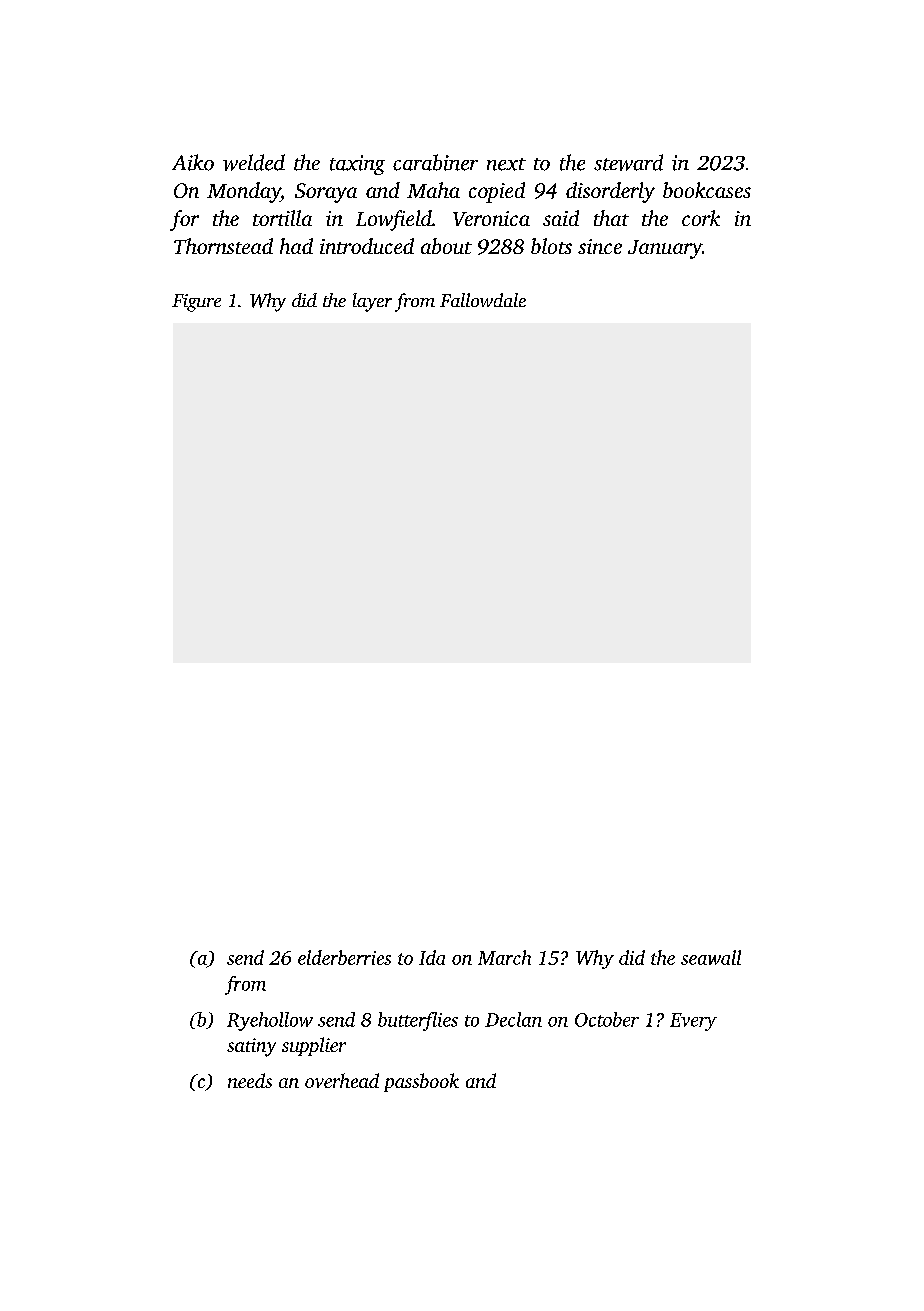 This document has width=924, height=1311. I want to click on steward, so click(628, 162).
